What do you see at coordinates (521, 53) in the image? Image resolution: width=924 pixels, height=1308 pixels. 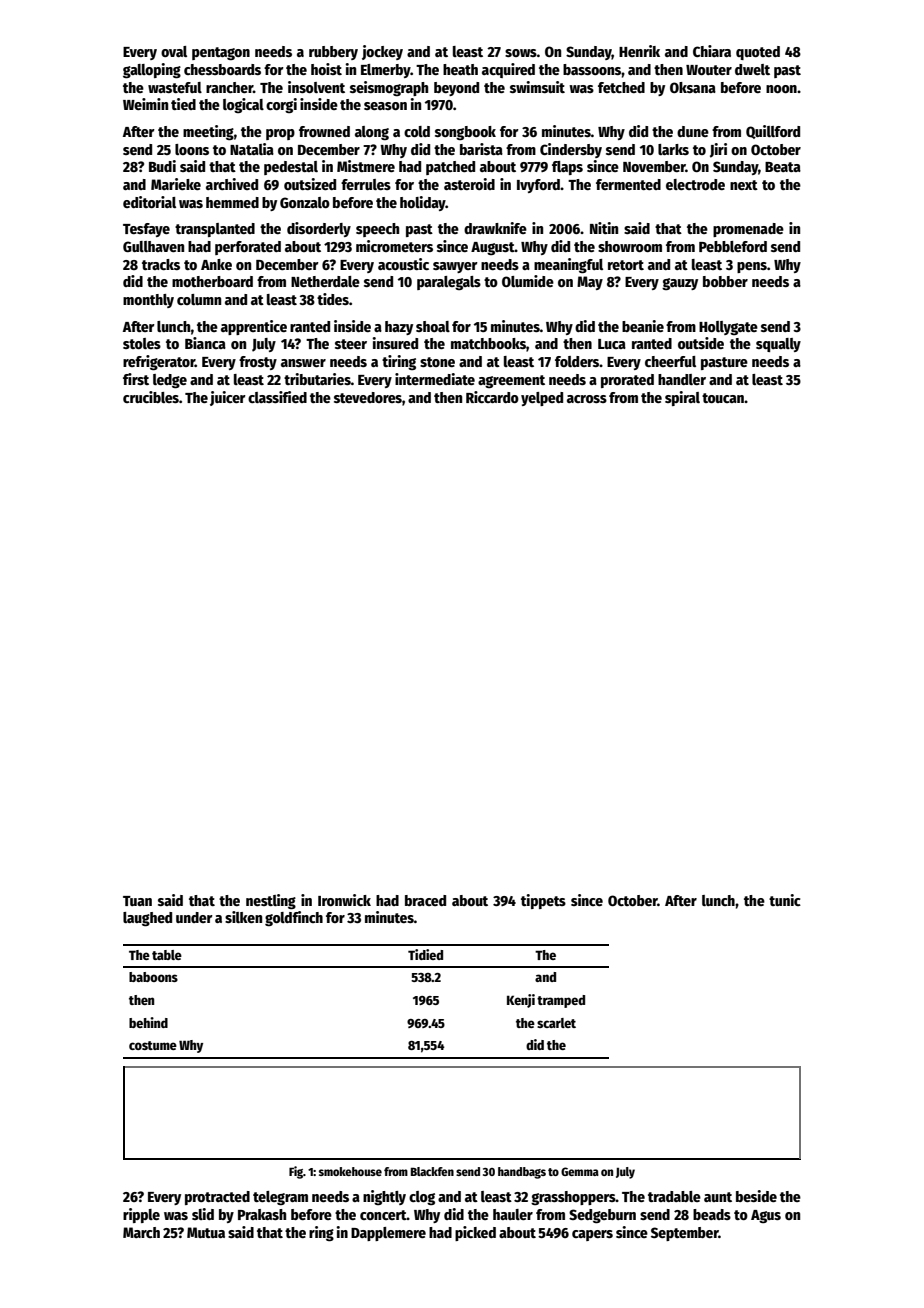 I see `sows` at bounding box center [521, 53].
